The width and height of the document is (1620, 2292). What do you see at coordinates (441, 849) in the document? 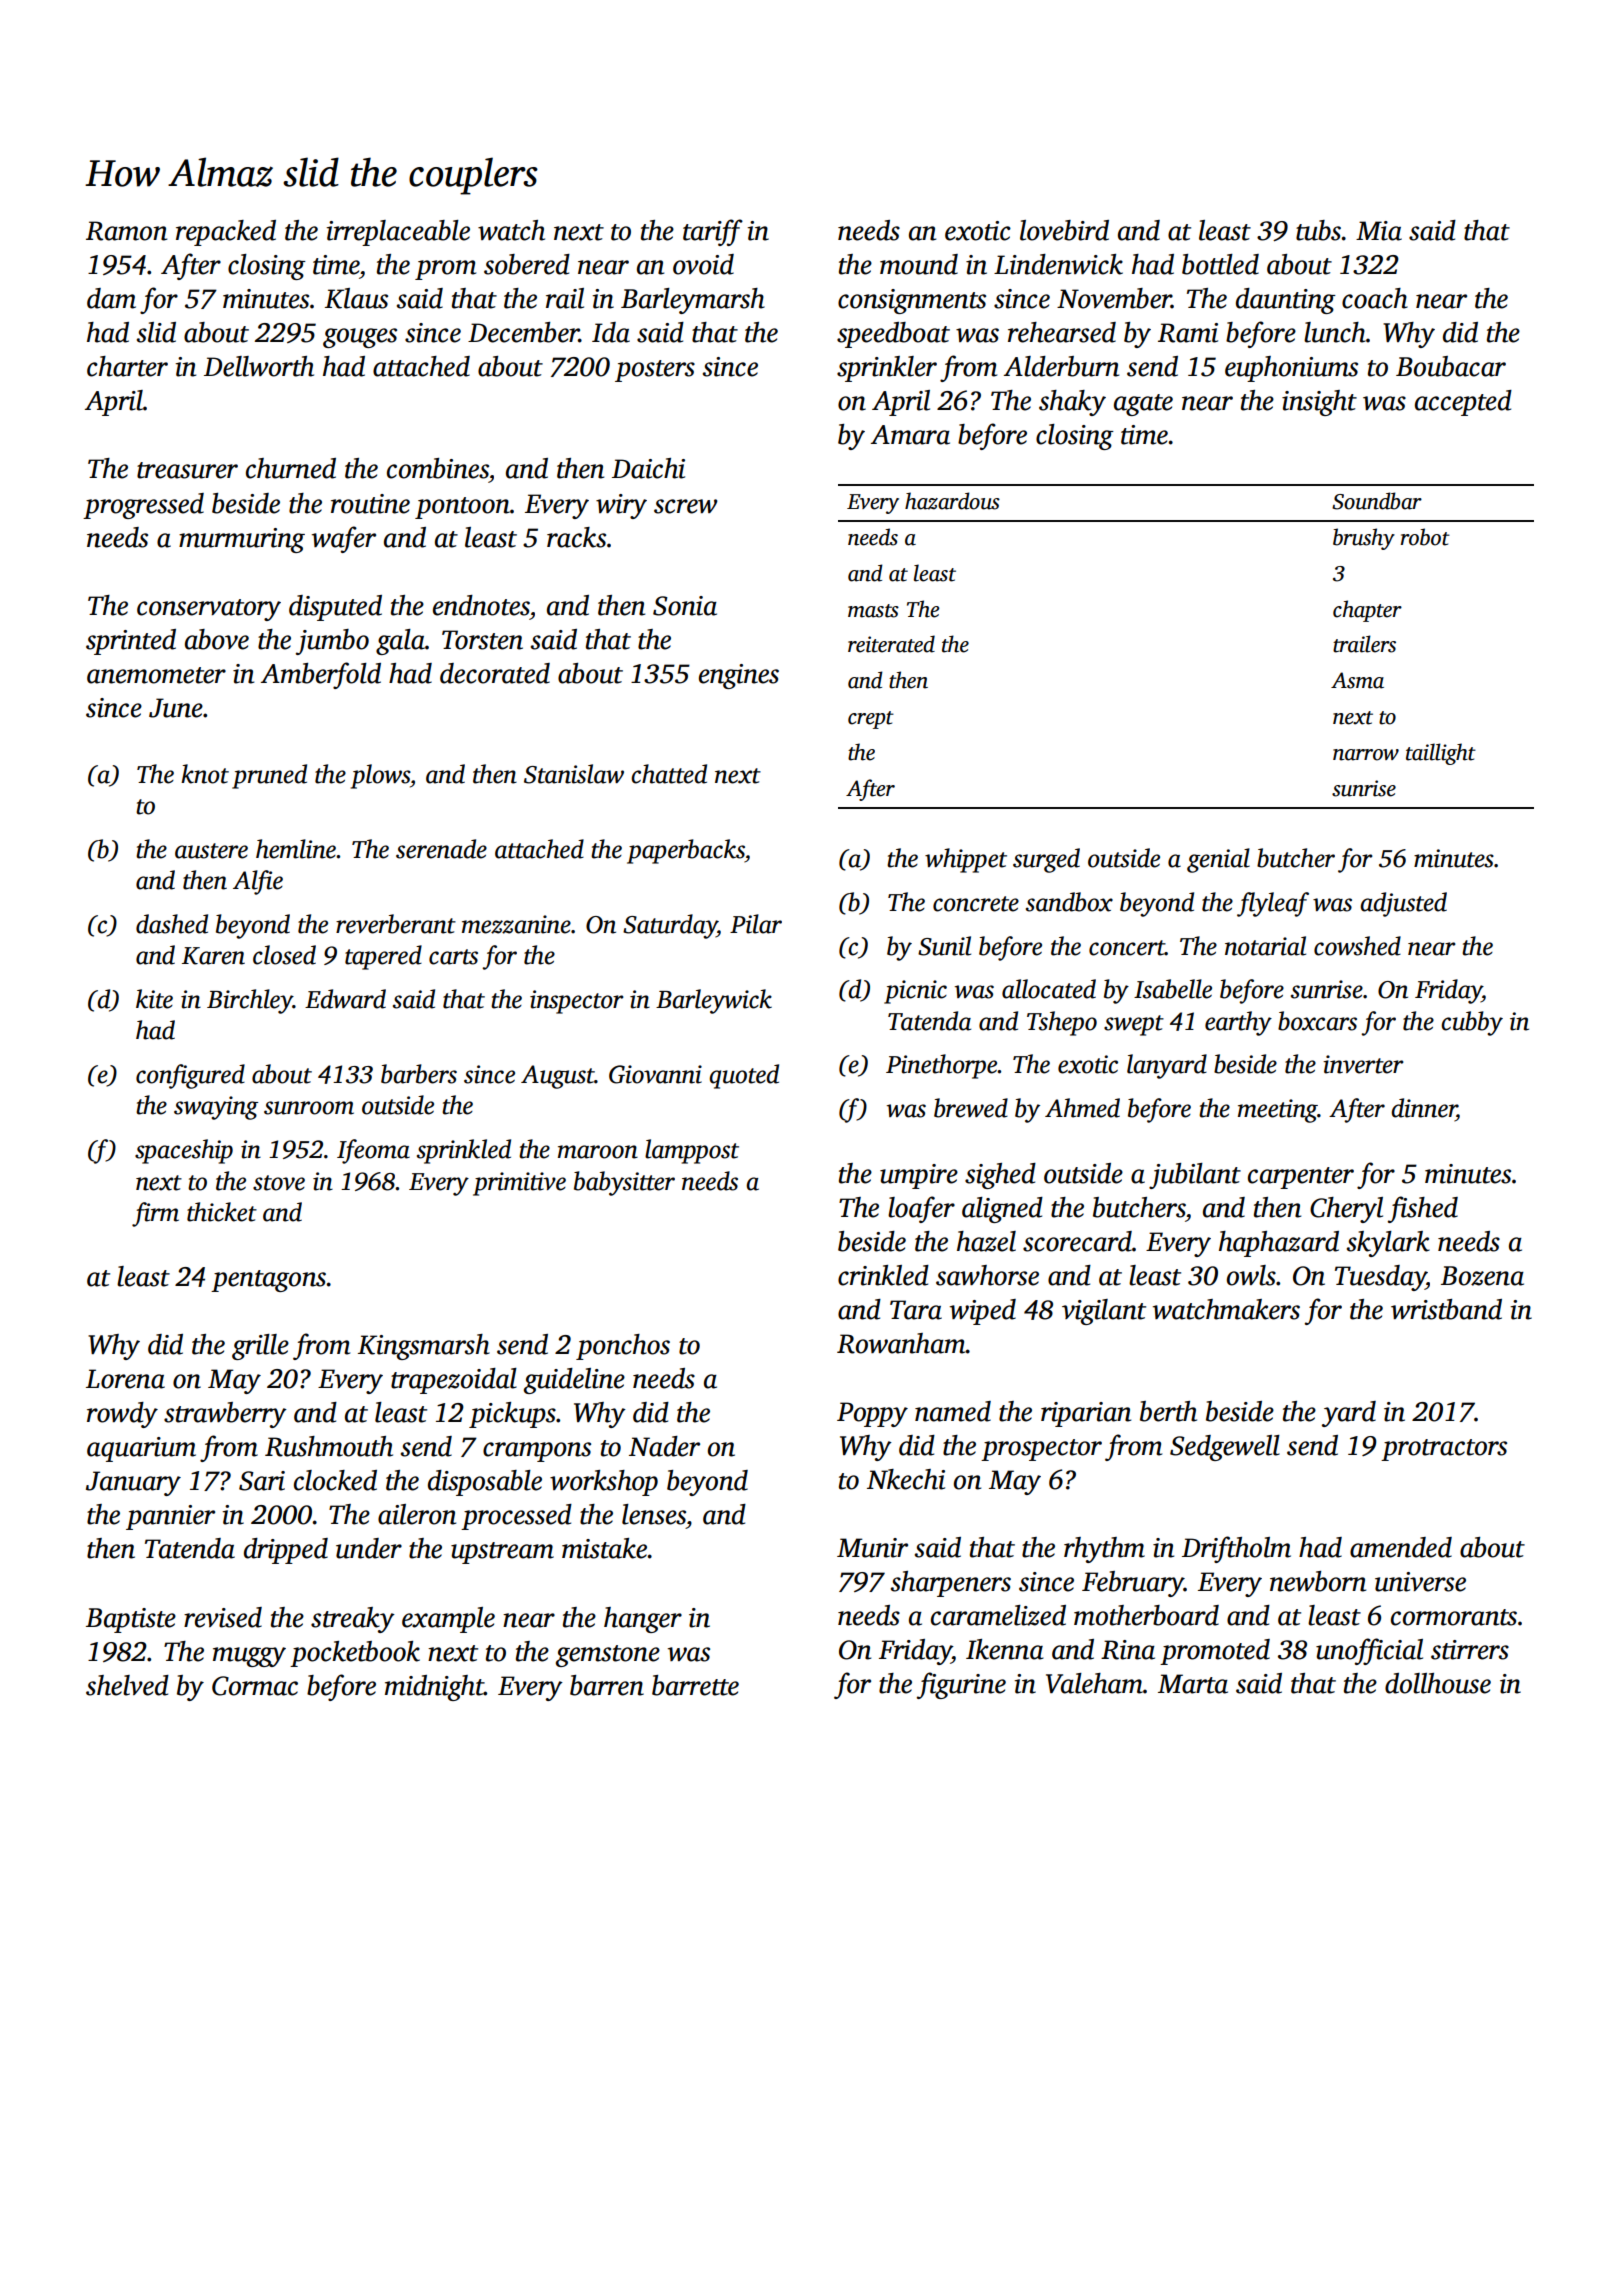
I see `serenade` at bounding box center [441, 849].
